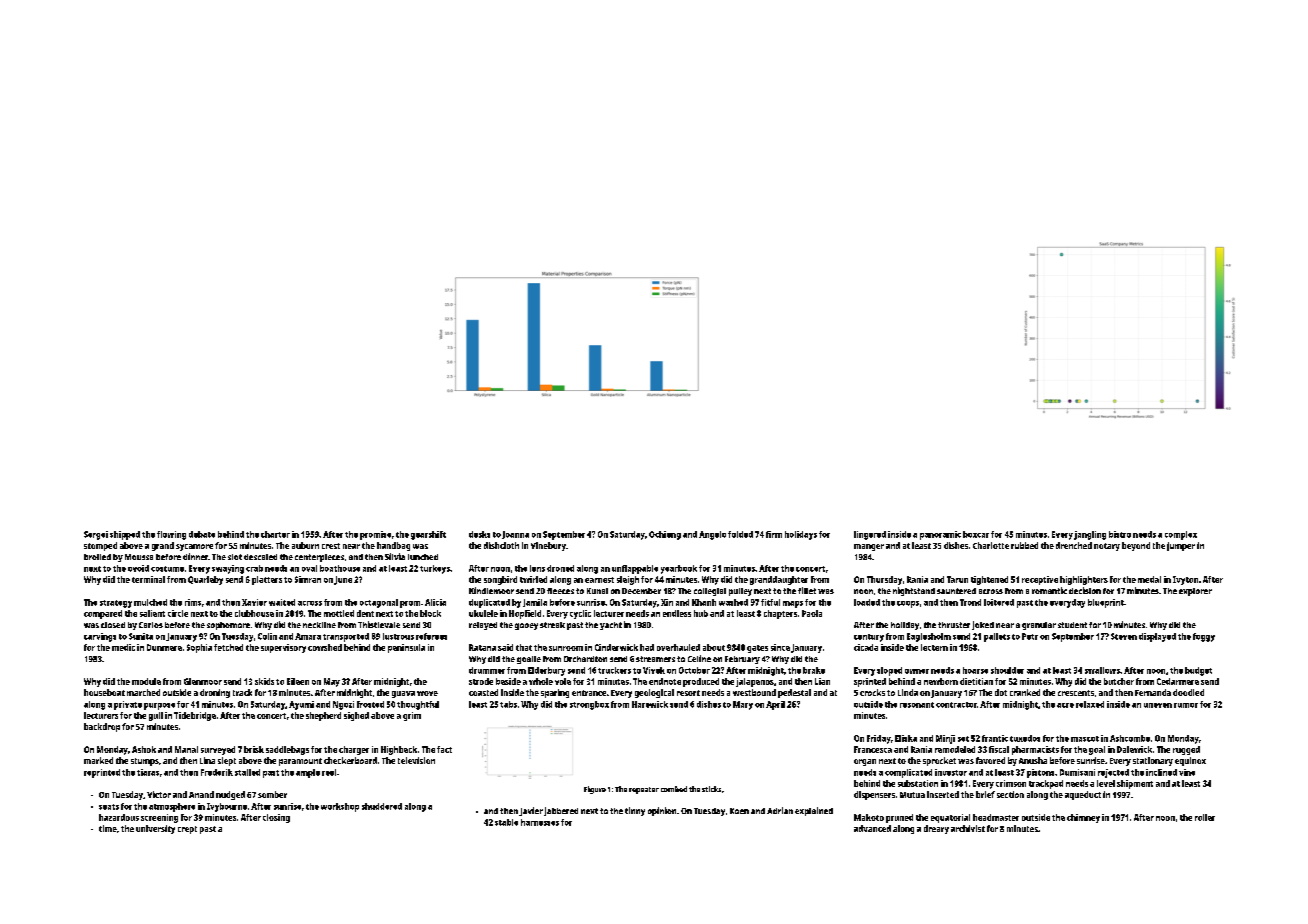 The width and height of the screenshot is (1308, 924). Describe the element at coordinates (416, 760) in the screenshot. I see `television` at that location.
